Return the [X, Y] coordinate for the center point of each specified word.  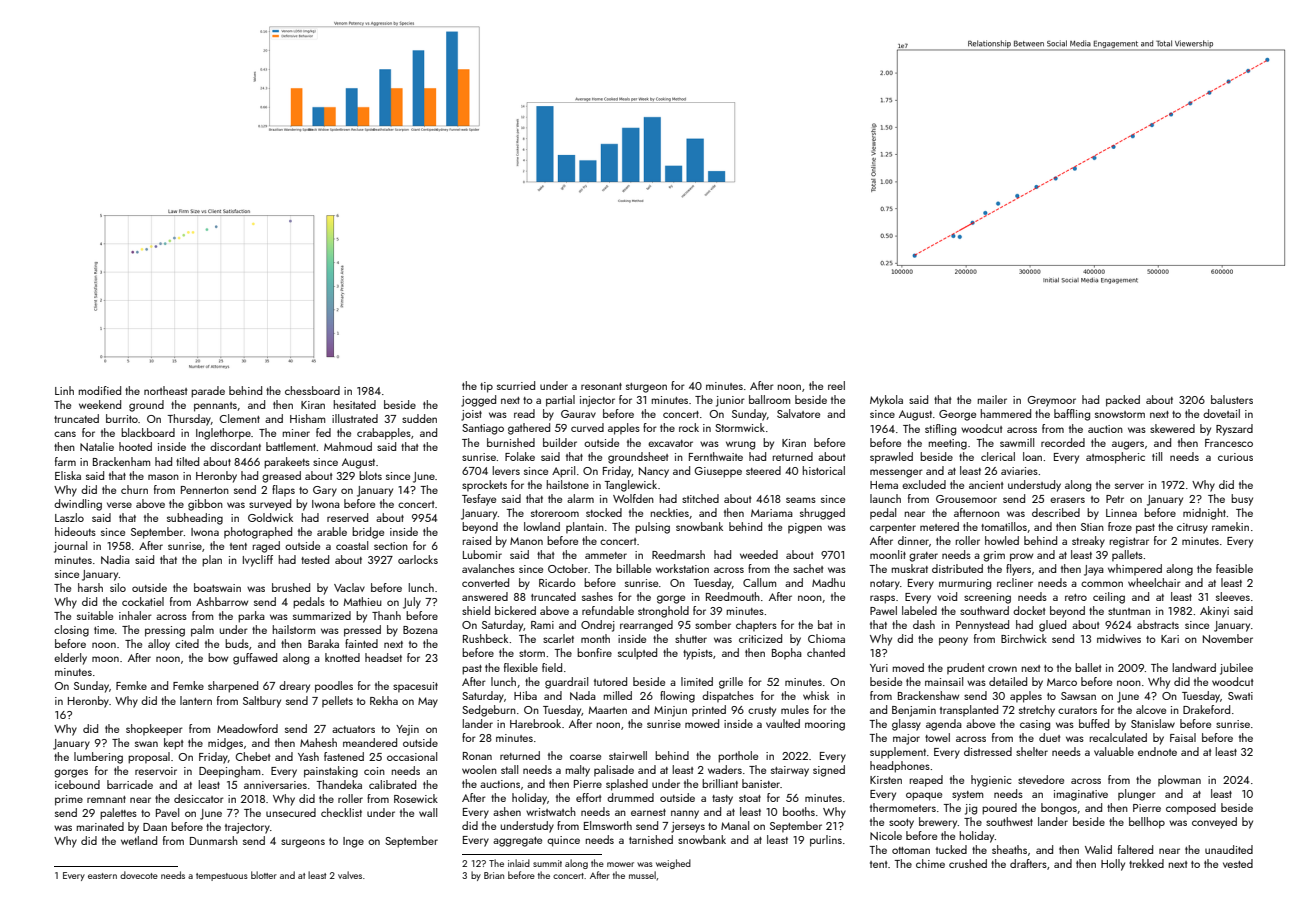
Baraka [323, 643]
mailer [992, 399]
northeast [165, 390]
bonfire [594, 652]
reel [836, 385]
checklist [341, 812]
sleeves [1233, 596]
